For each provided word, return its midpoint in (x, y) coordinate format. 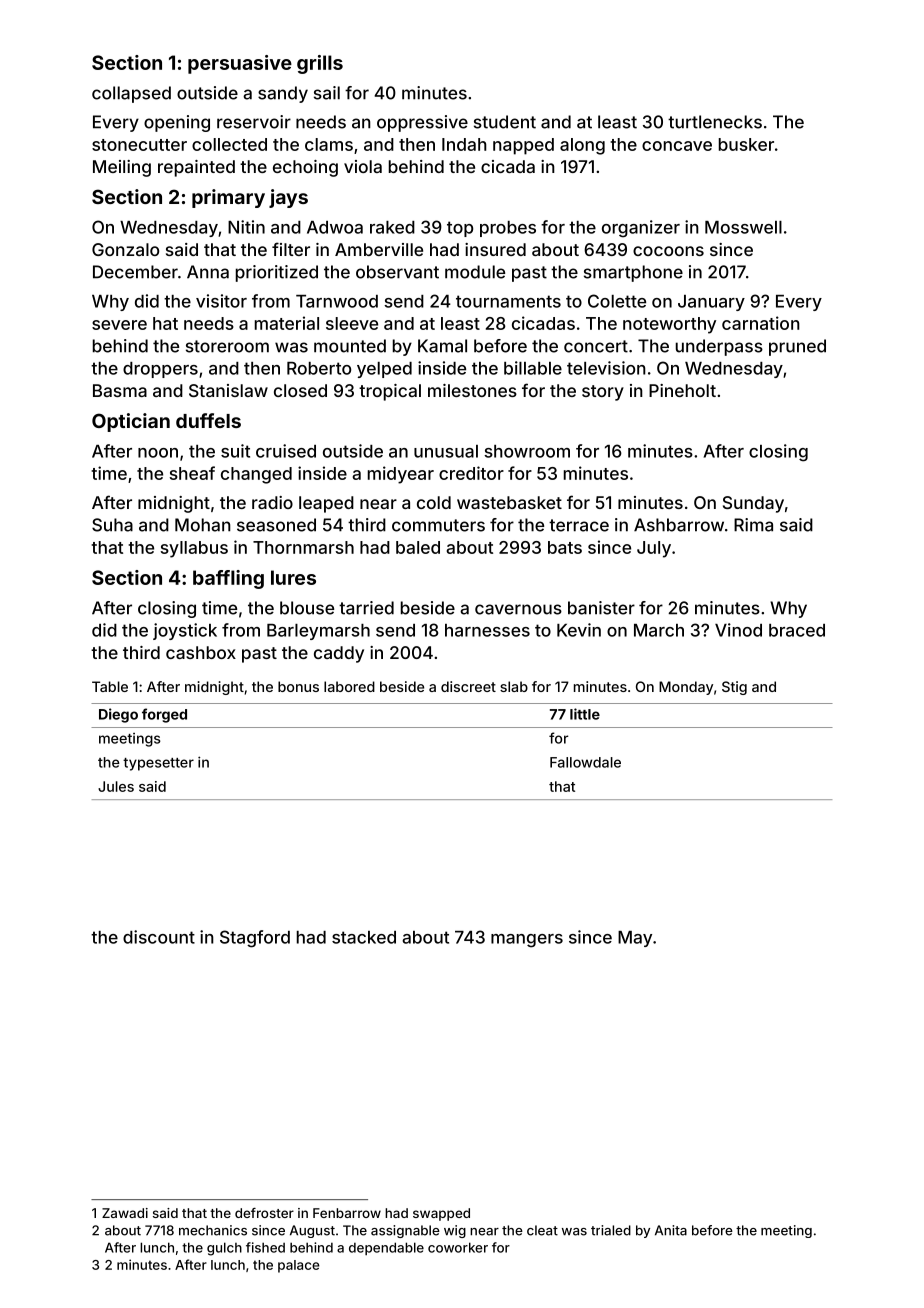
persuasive (240, 64)
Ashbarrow (679, 525)
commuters (438, 525)
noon (158, 453)
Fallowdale (585, 762)
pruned (797, 347)
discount (159, 937)
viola (363, 166)
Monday (686, 688)
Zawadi (125, 1213)
